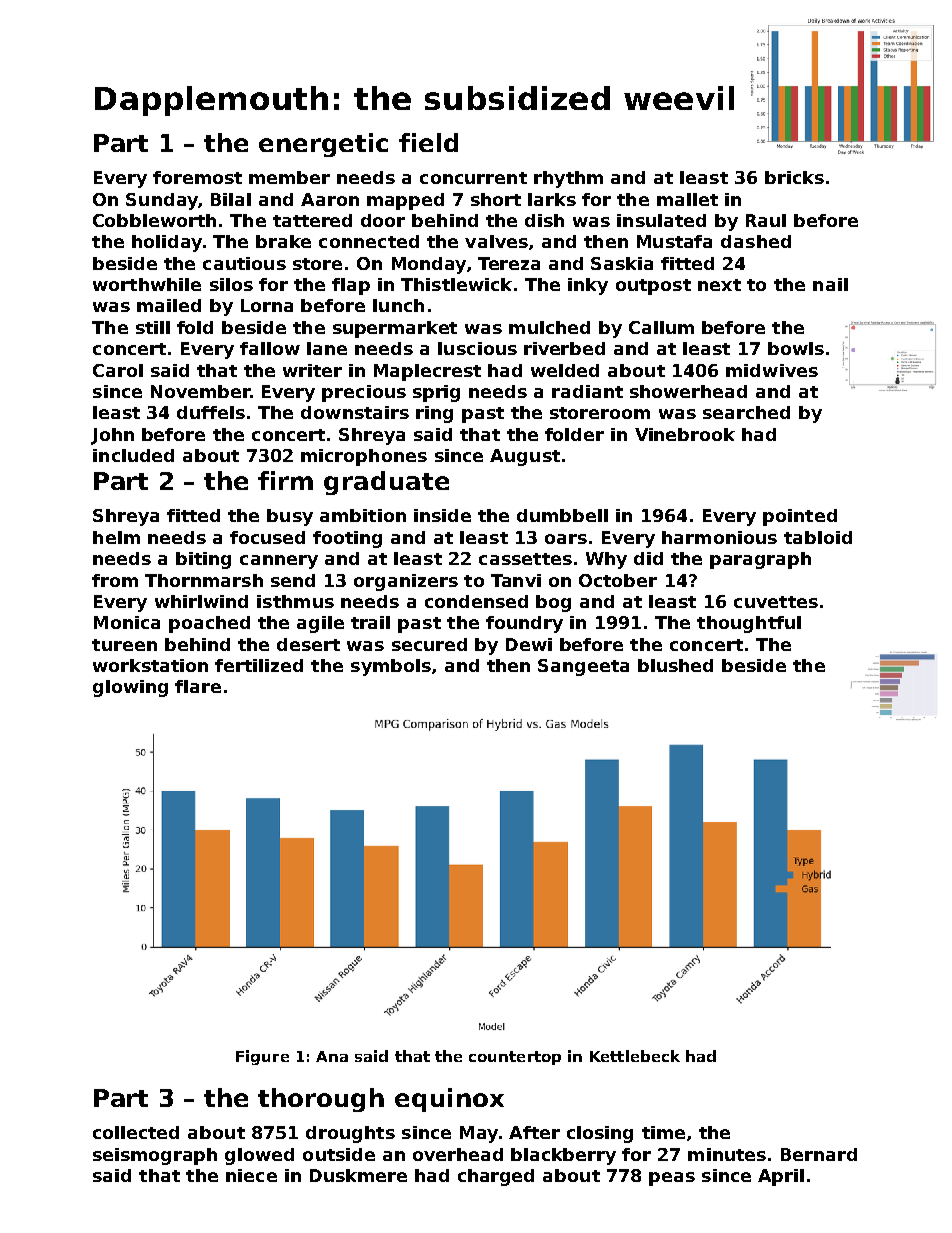 The height and width of the document is (1233, 952). I want to click on bricks, so click(794, 177).
